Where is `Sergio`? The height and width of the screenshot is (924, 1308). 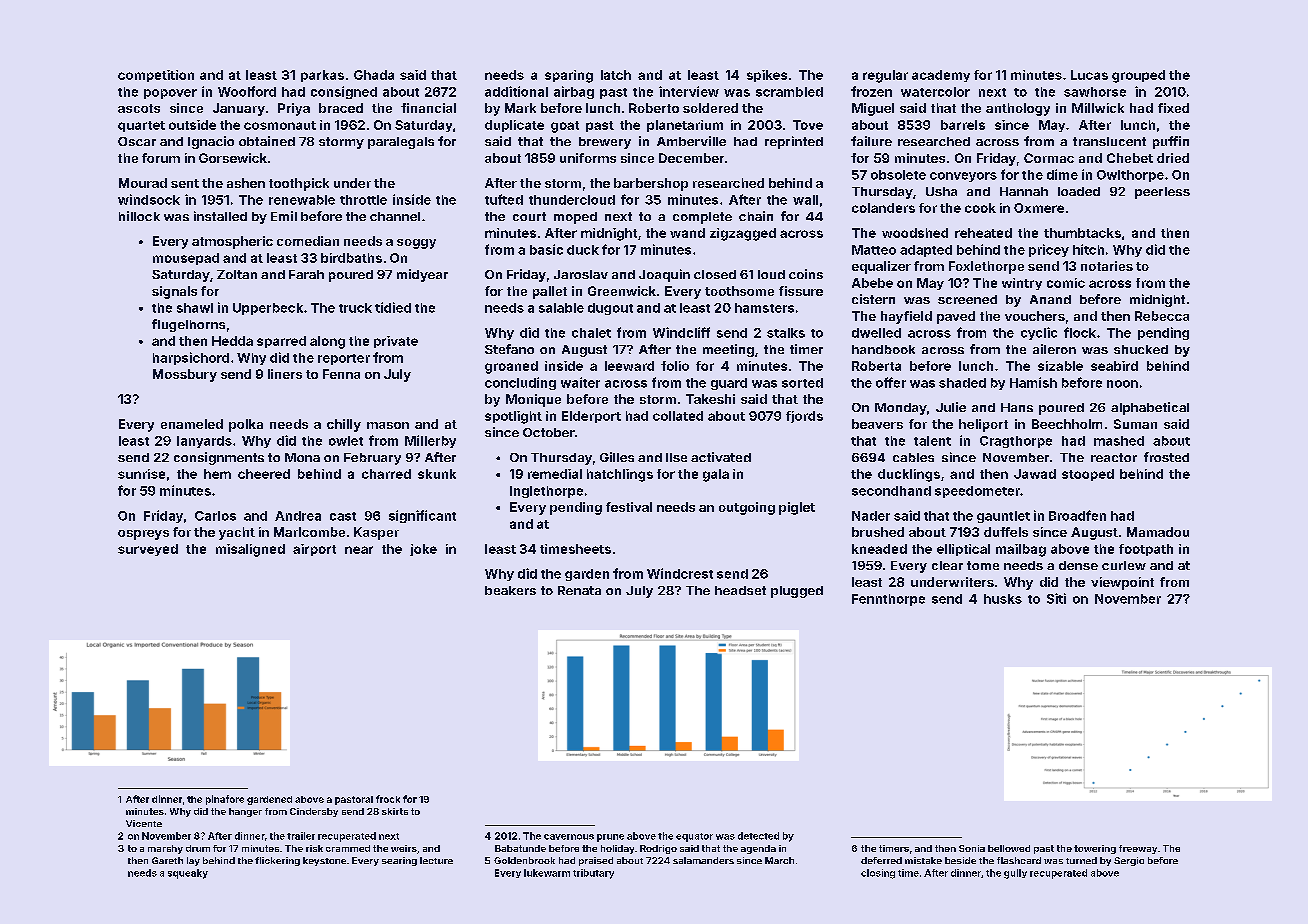
Sergio is located at coordinates (1129, 861).
